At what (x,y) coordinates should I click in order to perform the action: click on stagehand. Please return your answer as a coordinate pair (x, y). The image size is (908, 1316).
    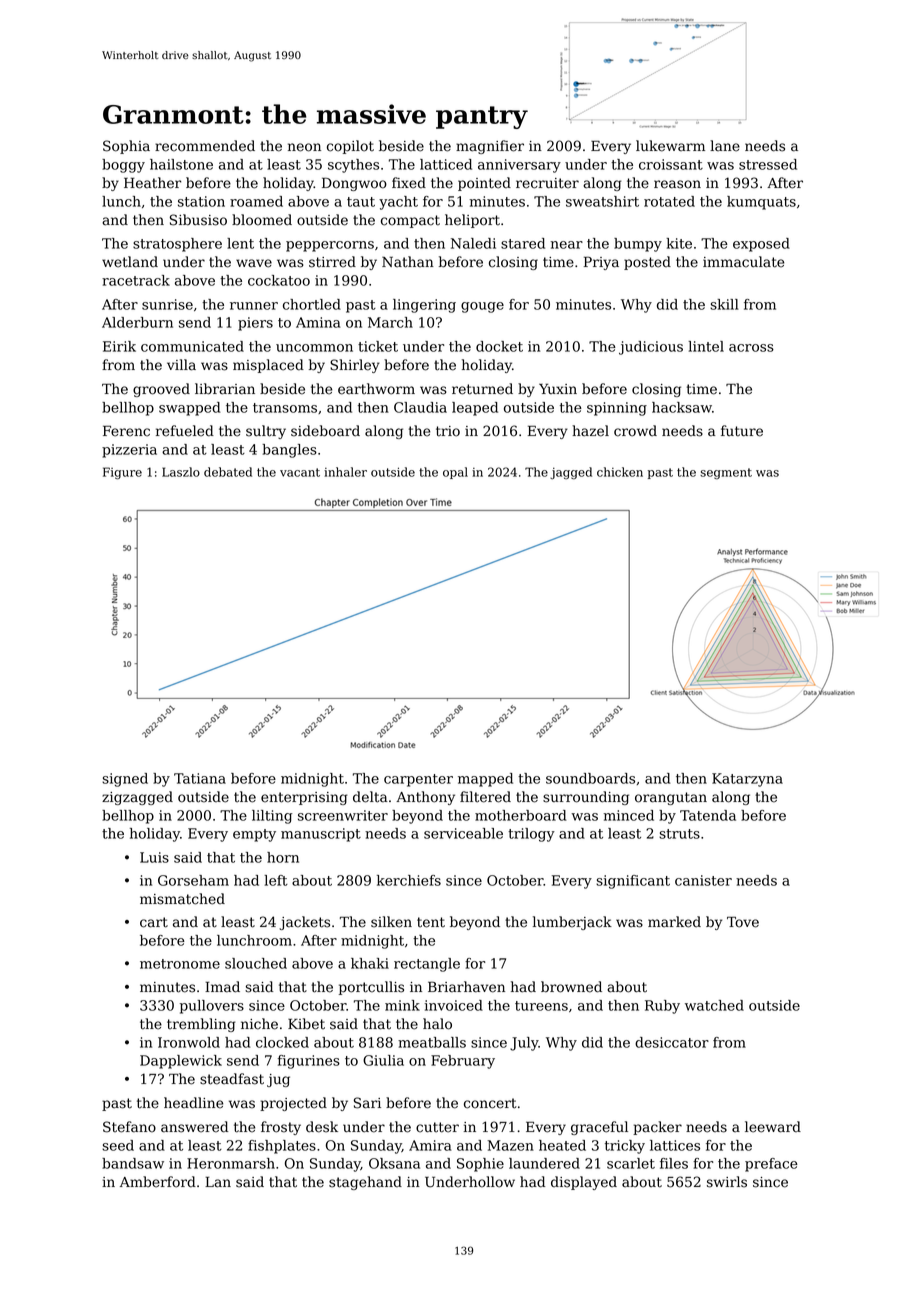
    Looking at the image, I should click on (365, 1183).
